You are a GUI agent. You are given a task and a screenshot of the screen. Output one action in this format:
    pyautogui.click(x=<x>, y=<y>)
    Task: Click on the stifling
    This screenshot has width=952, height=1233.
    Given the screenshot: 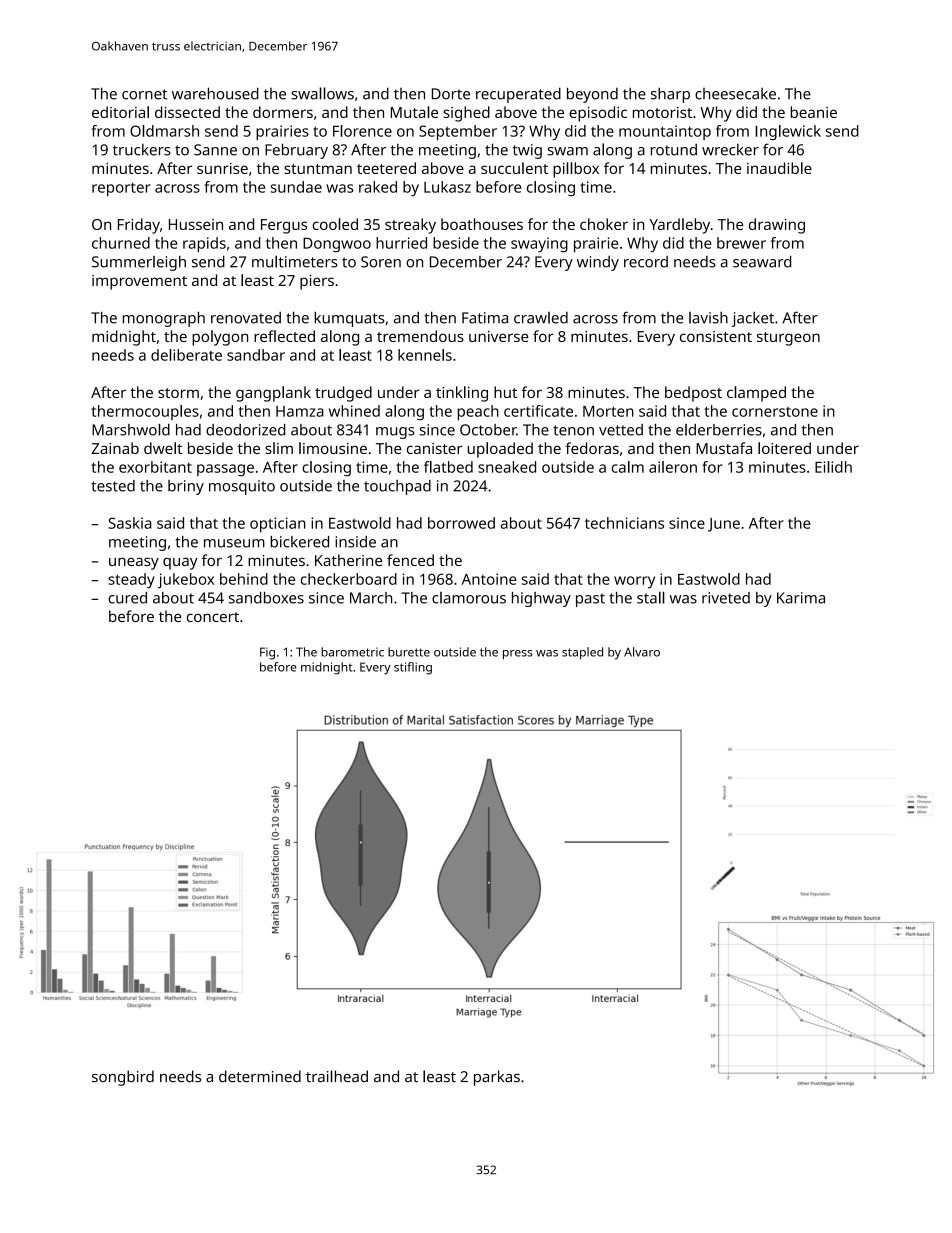 What is the action you would take?
    pyautogui.click(x=413, y=668)
